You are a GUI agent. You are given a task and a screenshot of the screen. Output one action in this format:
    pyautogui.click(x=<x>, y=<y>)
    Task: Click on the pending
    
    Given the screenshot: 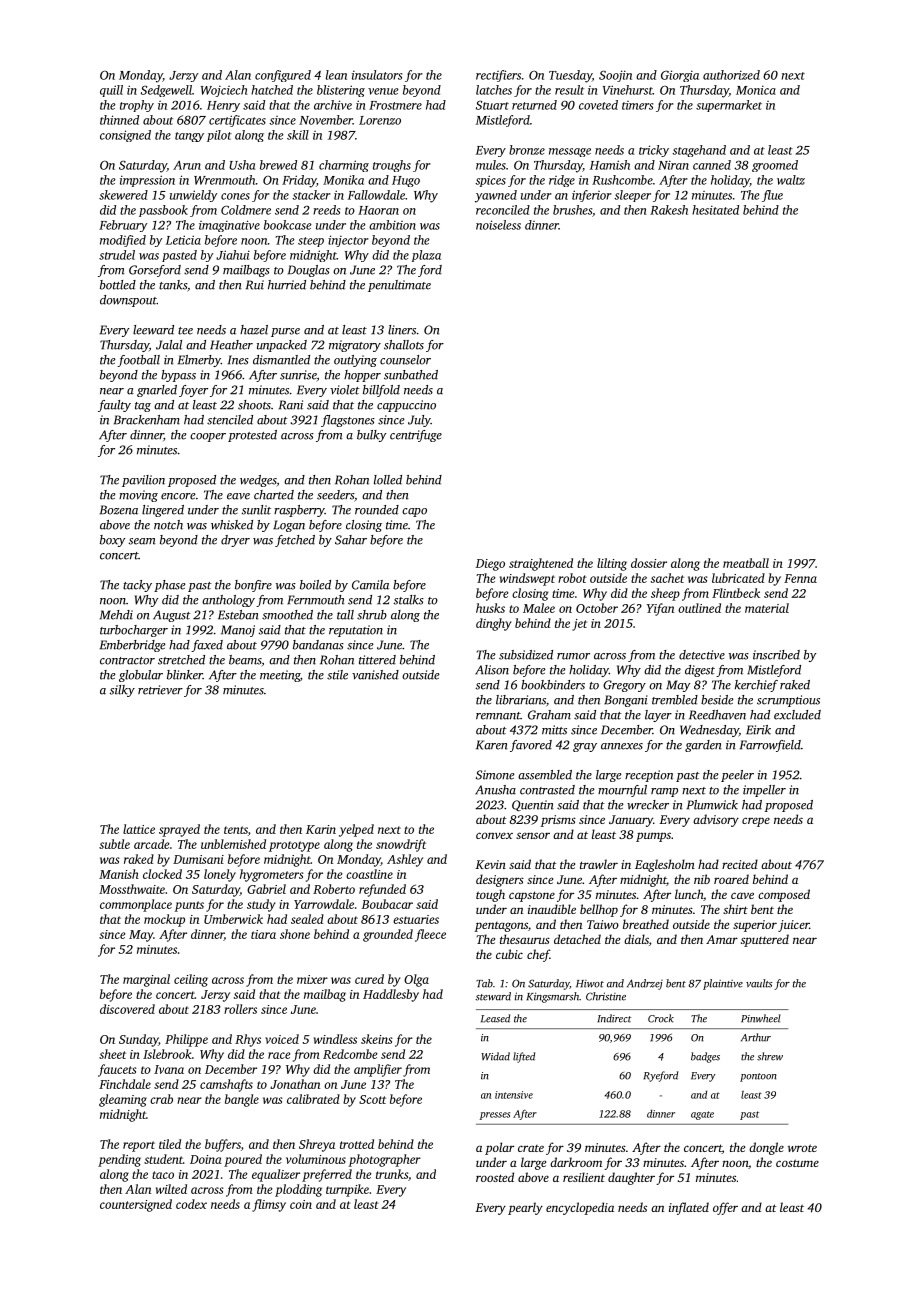 What is the action you would take?
    pyautogui.click(x=119, y=1160)
